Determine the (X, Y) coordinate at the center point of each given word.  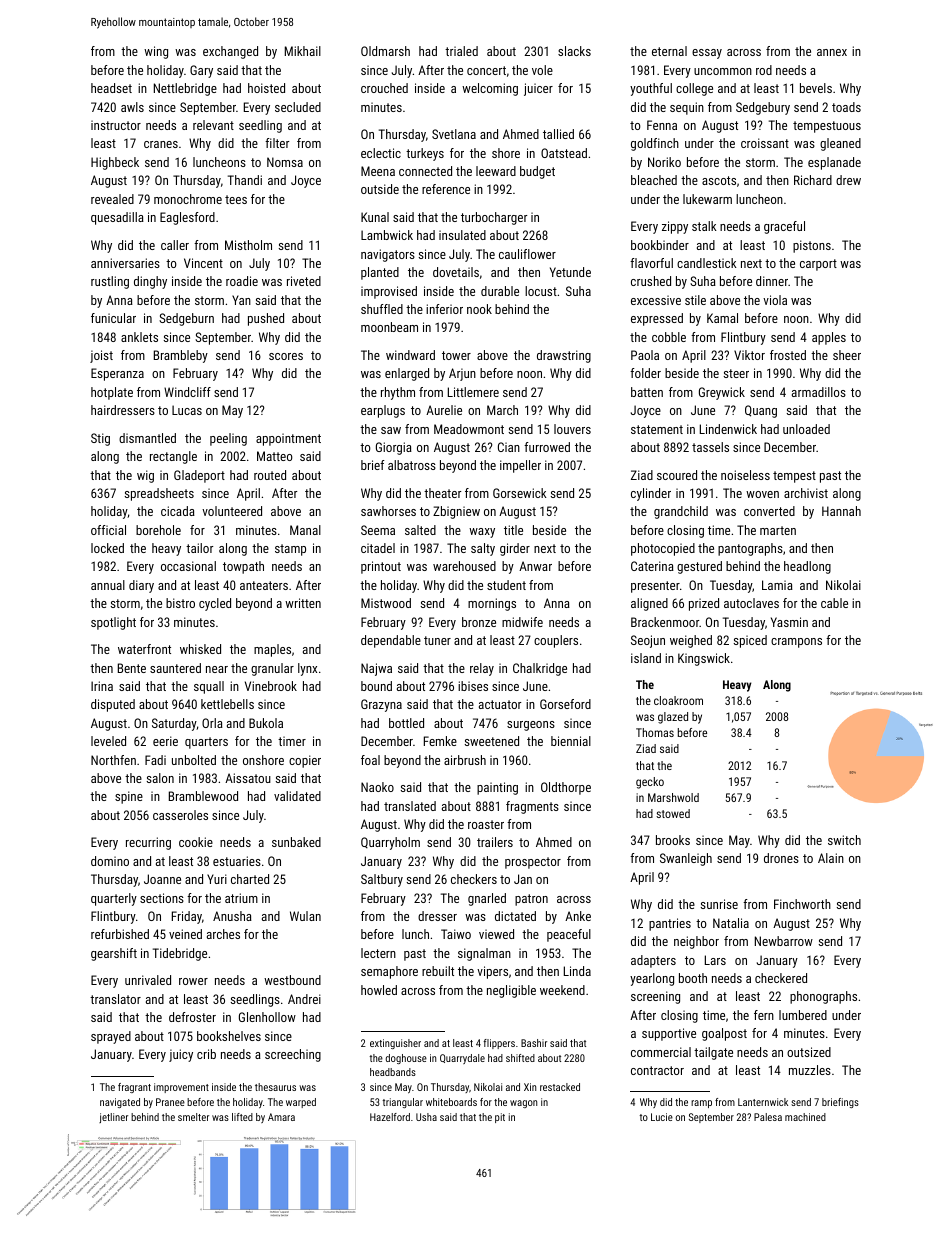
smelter (193, 1117)
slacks (574, 51)
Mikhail (303, 51)
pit (500, 1118)
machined (805, 1117)
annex (832, 52)
